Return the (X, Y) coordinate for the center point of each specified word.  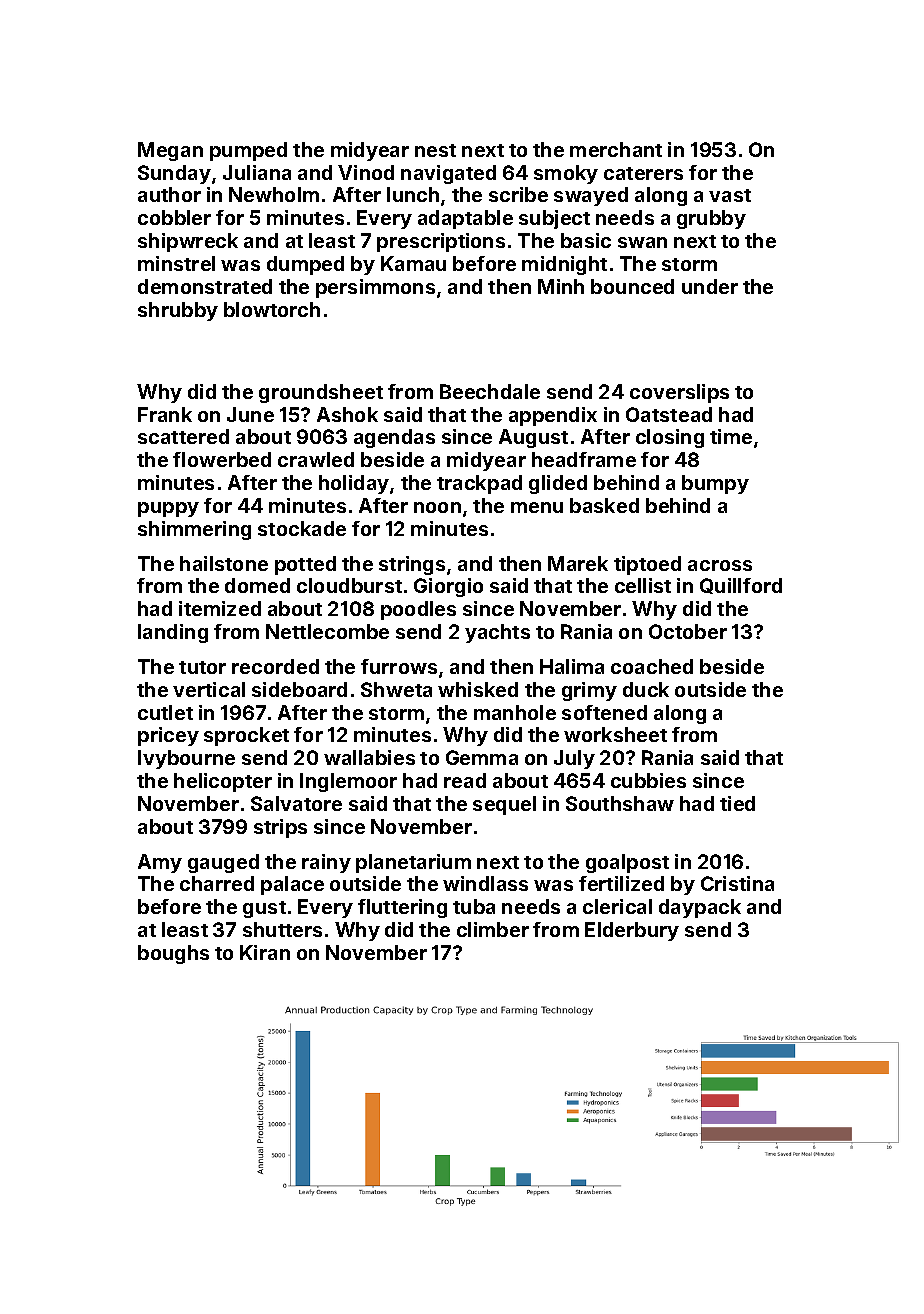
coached (652, 666)
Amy (160, 863)
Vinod (366, 172)
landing (173, 633)
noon (437, 507)
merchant (616, 149)
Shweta (396, 689)
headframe (584, 459)
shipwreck (188, 242)
